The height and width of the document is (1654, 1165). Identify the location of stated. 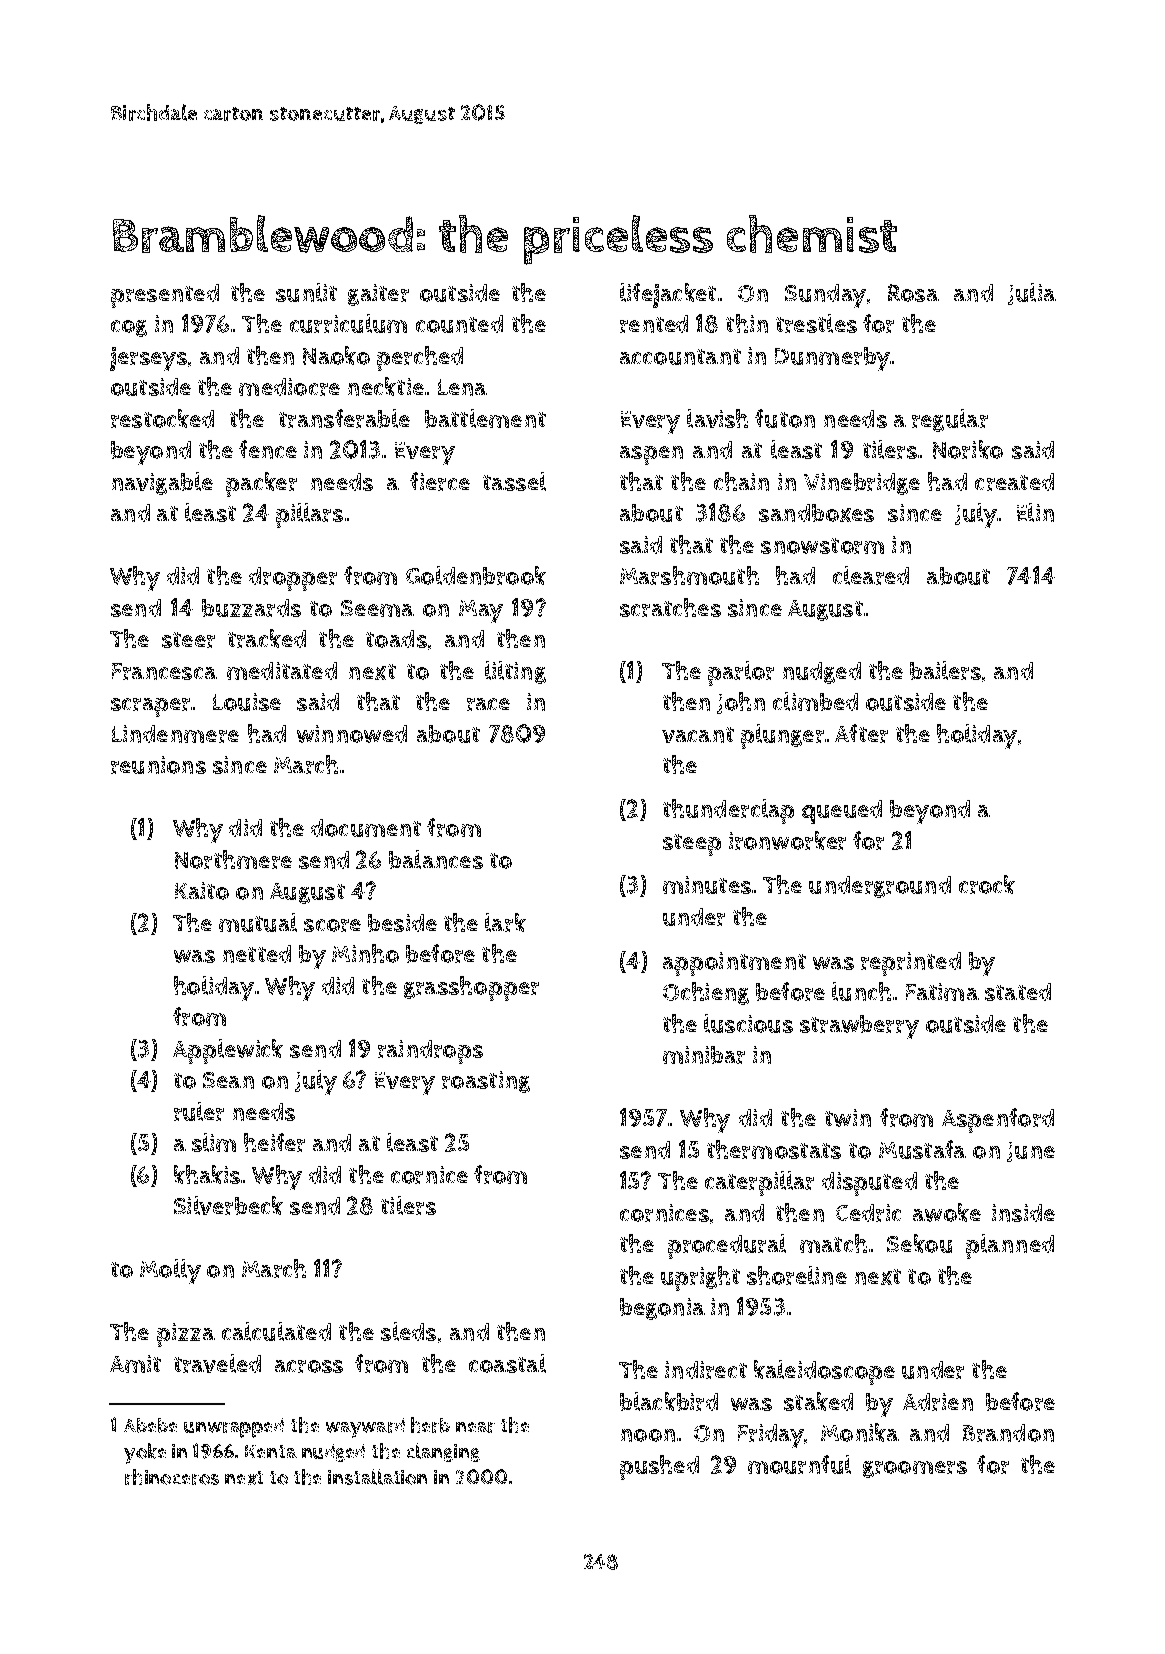
(1018, 992).
